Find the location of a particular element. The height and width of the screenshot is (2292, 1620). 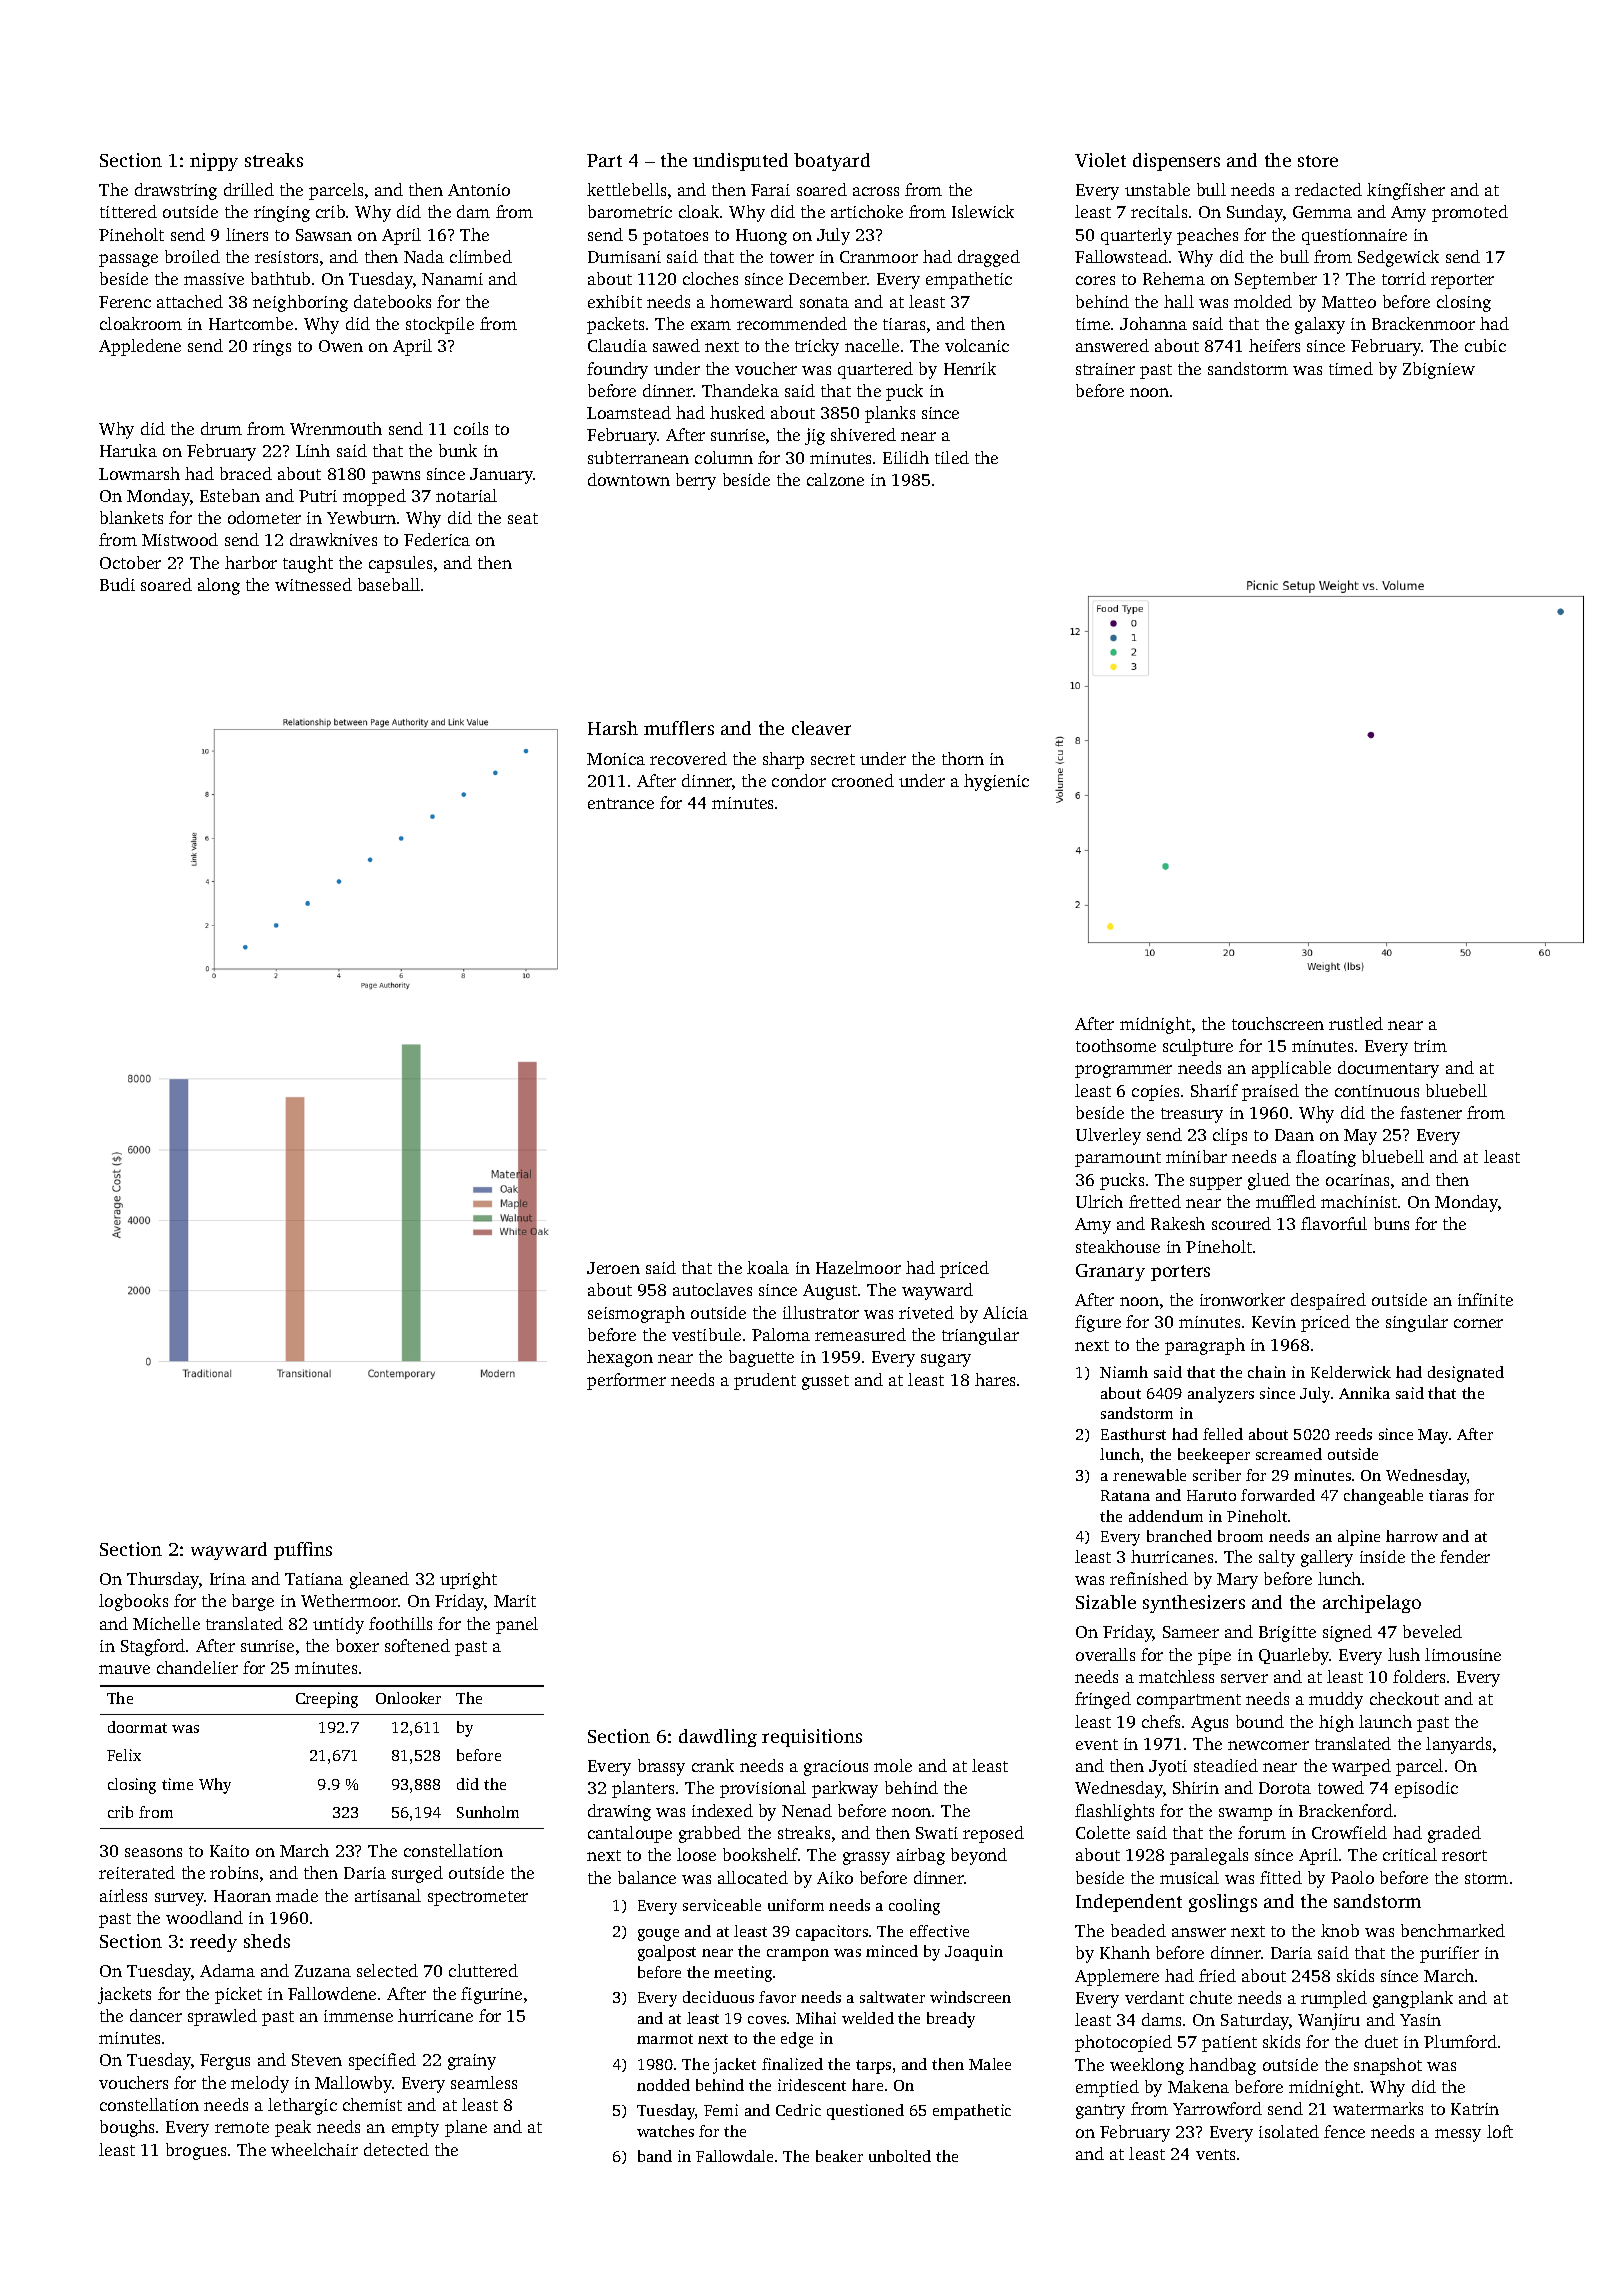

boatyard is located at coordinates (832, 162).
